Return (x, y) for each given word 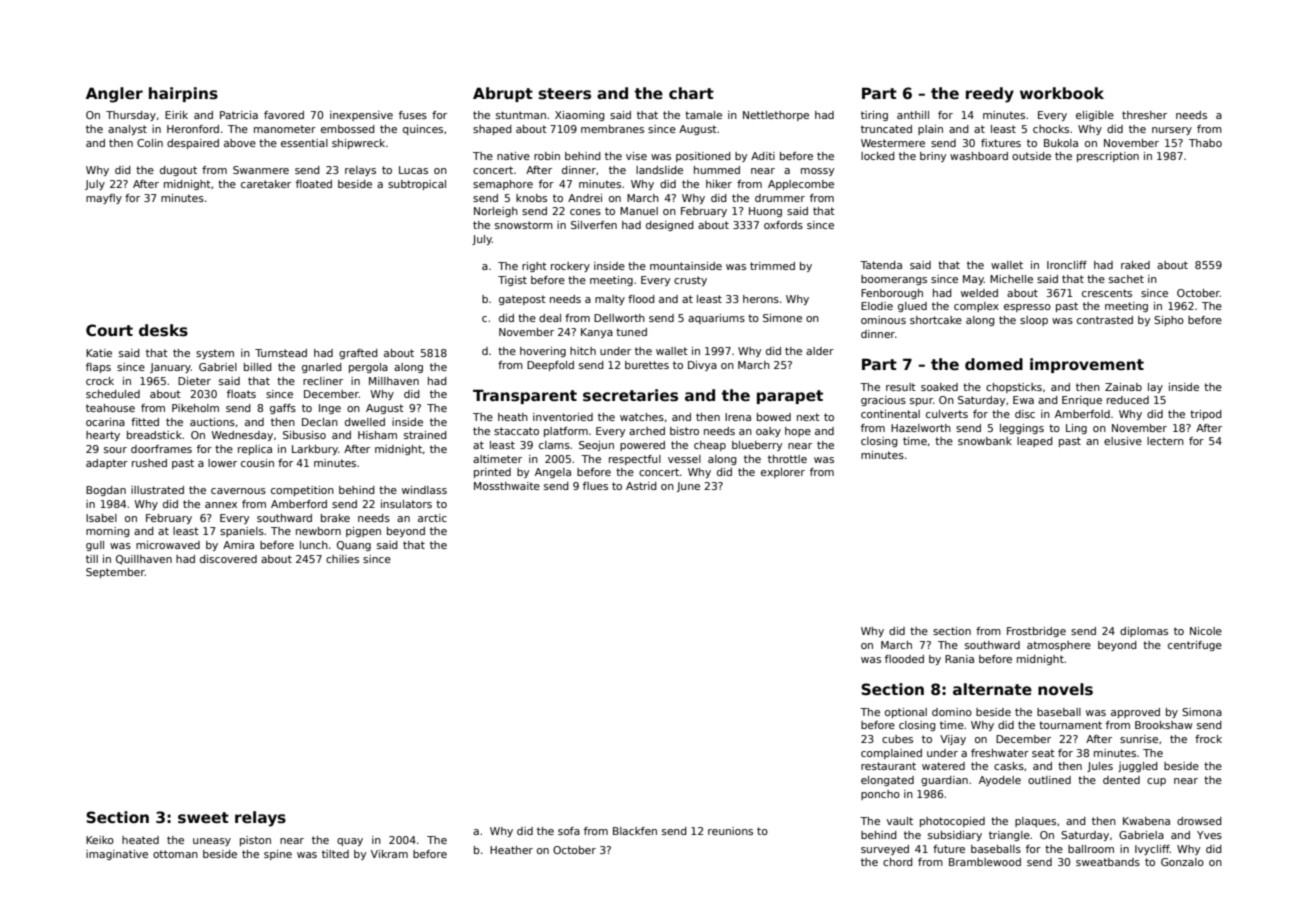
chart (691, 93)
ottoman (175, 854)
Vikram (389, 854)
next (808, 417)
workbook (1062, 93)
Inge (330, 409)
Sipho (1169, 321)
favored (284, 115)
